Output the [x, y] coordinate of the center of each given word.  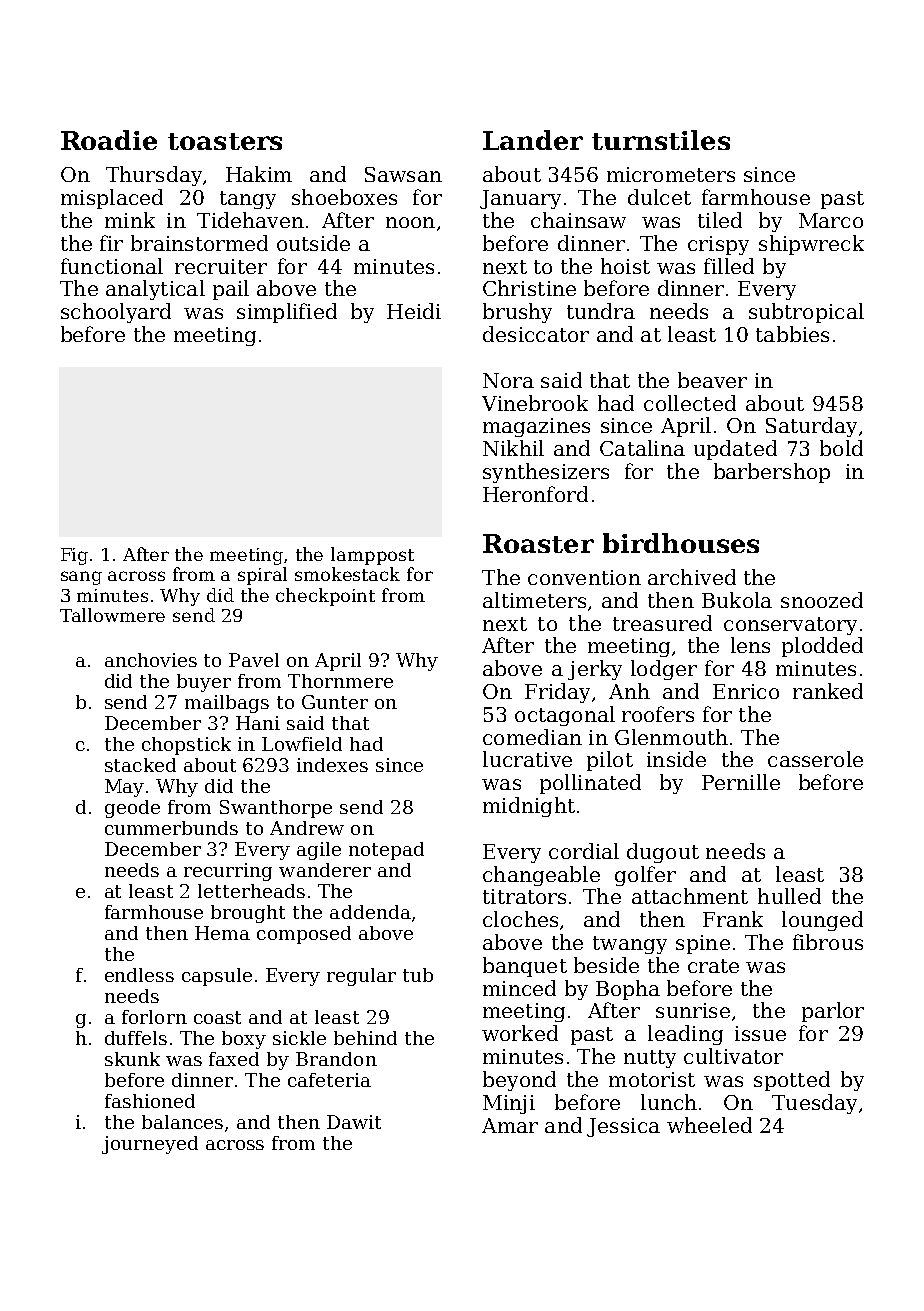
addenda [370, 912]
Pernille [741, 782]
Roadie [109, 140]
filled [729, 266]
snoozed [822, 600]
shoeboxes [344, 197]
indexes [332, 765]
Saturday [811, 427]
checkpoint [325, 597]
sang [81, 578]
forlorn [154, 1017]
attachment [690, 896]
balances [182, 1122]
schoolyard [116, 313]
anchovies [151, 660]
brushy [517, 313]
